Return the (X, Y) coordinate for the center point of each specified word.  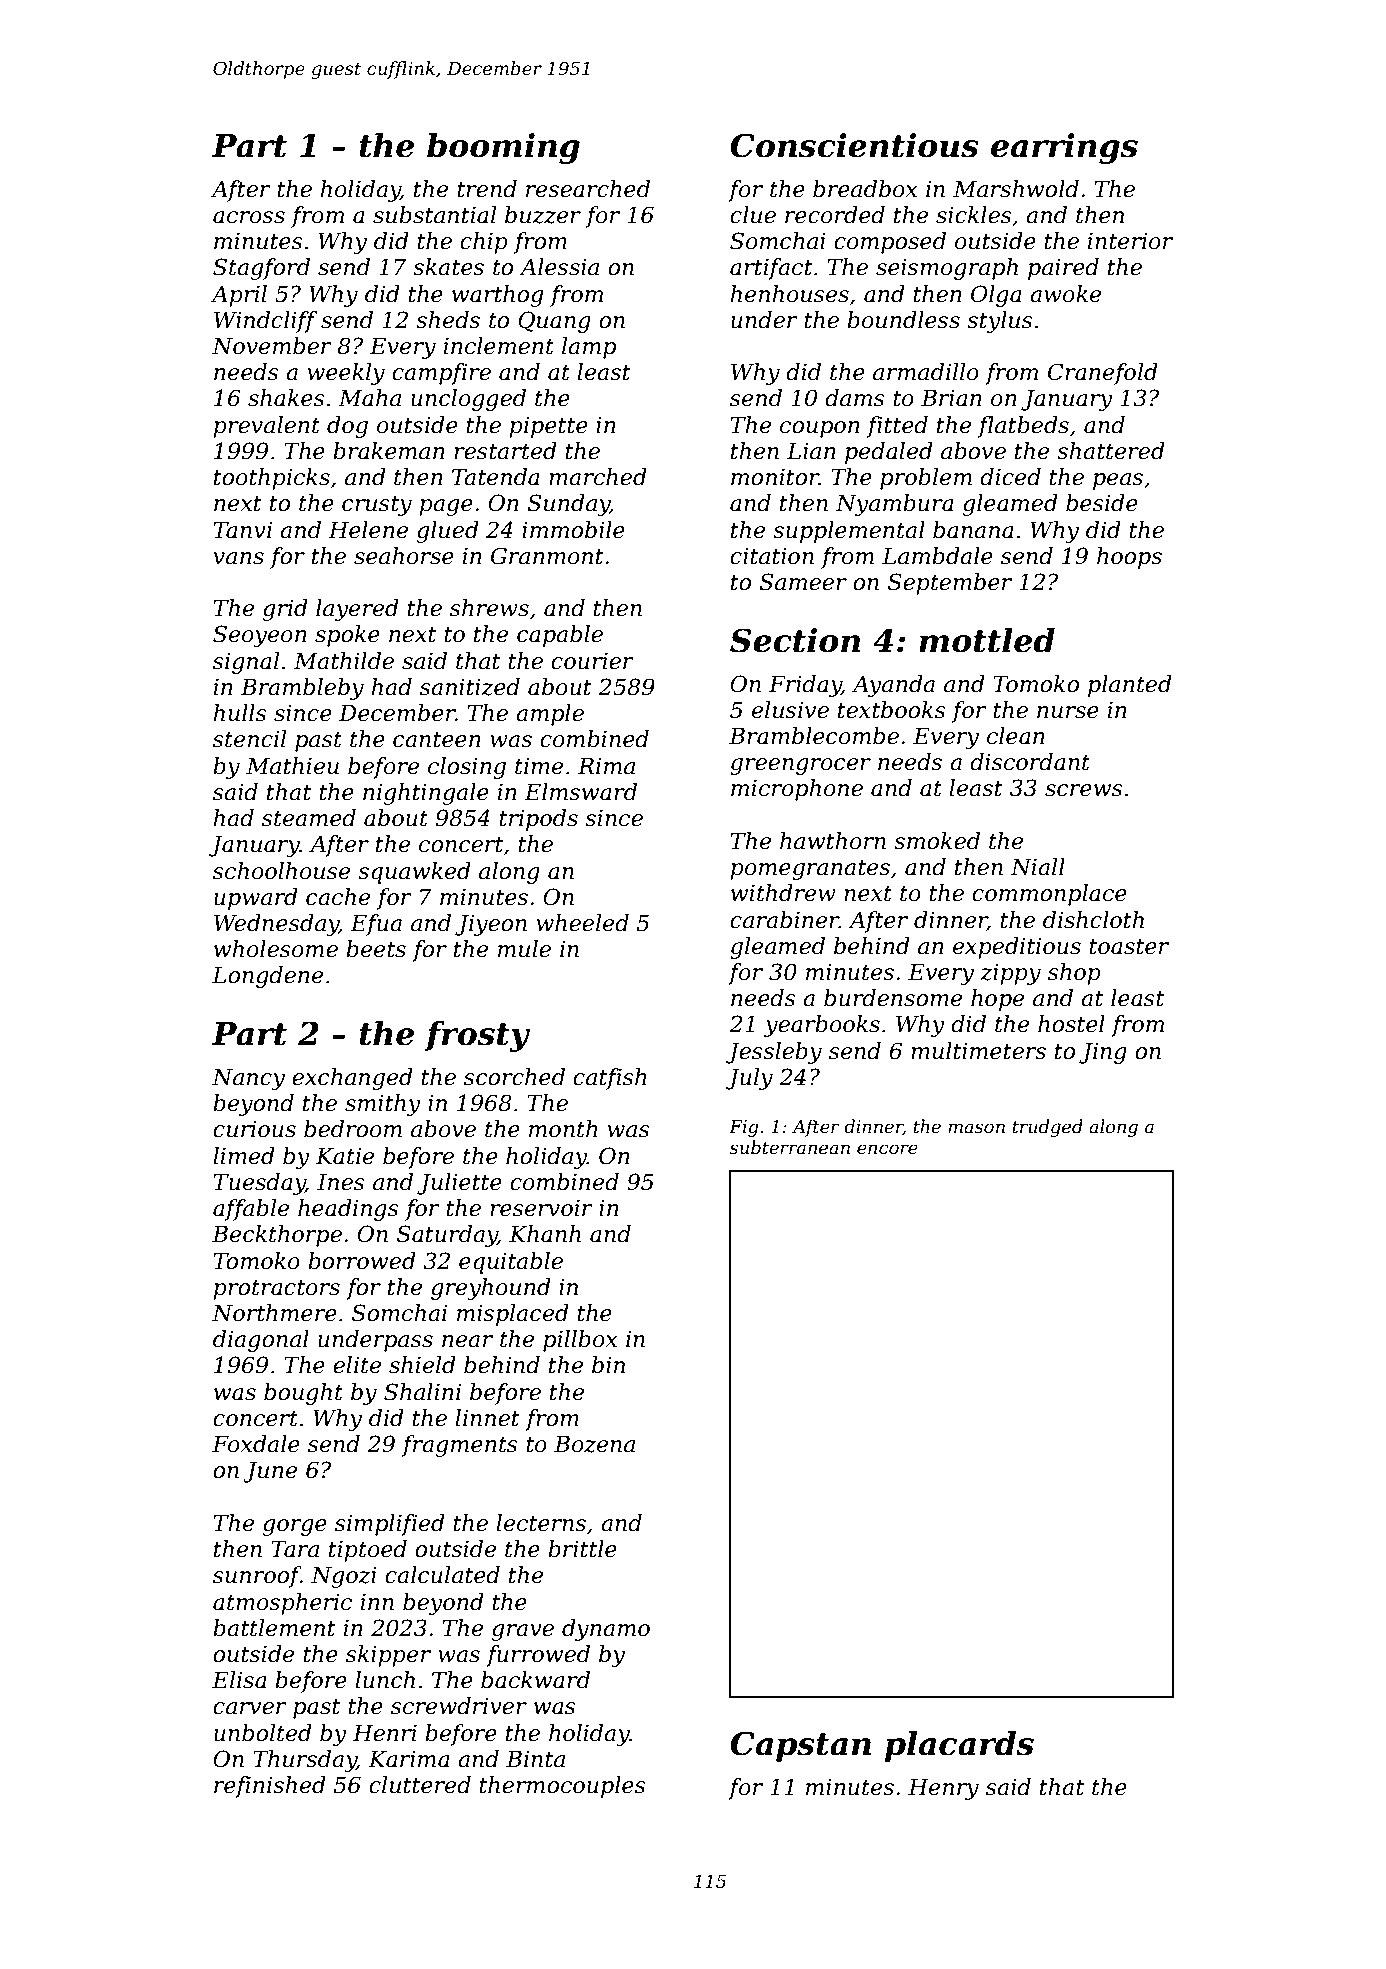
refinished (270, 1787)
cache (338, 897)
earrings (1064, 148)
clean (1016, 736)
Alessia (559, 267)
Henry (943, 1789)
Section (795, 640)
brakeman (389, 451)
